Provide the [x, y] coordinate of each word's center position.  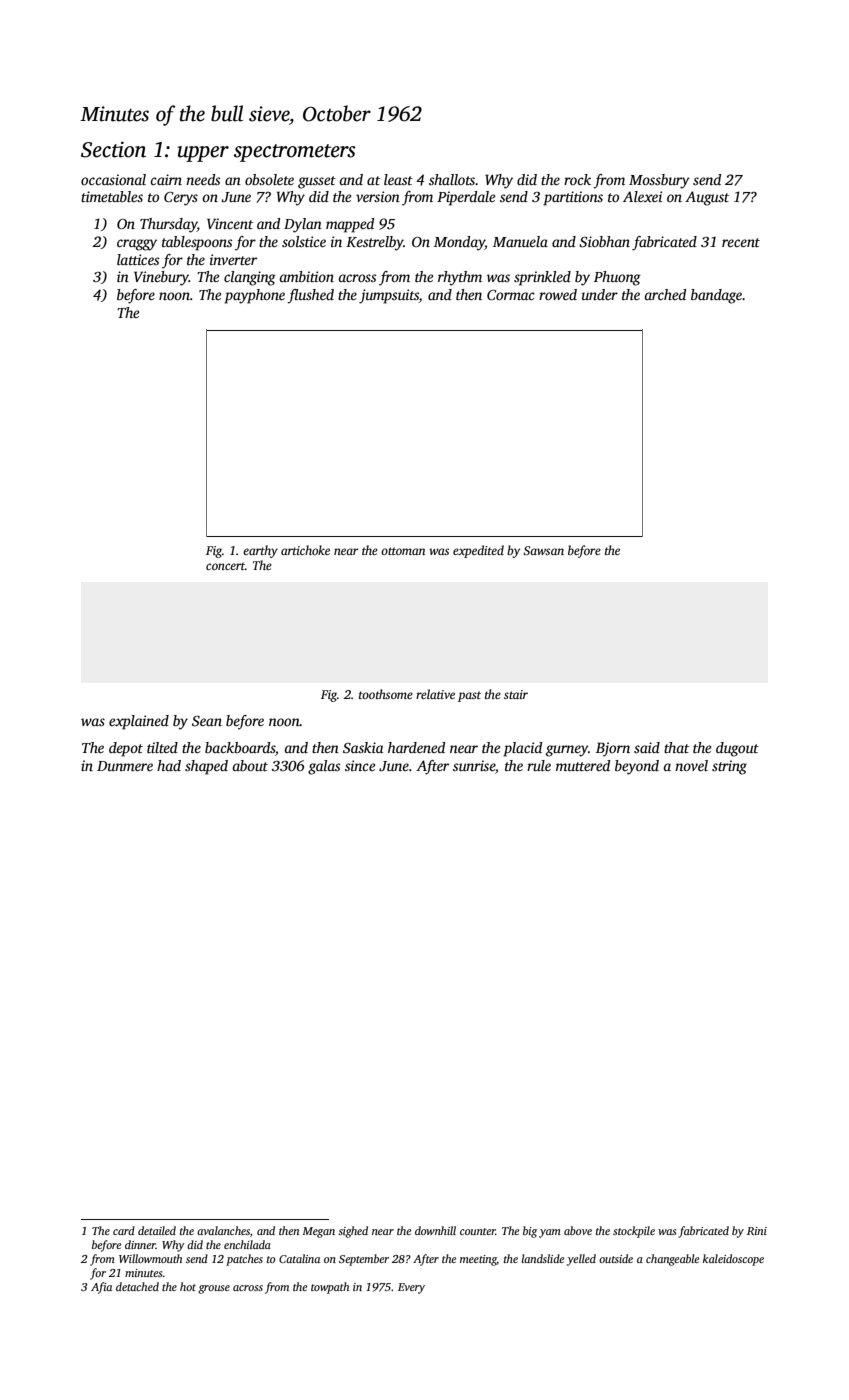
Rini [757, 1231]
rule [539, 765]
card [124, 1230]
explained [139, 722]
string [729, 767]
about [250, 765]
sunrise [474, 765]
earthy [260, 551]
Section [113, 149]
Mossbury [659, 181]
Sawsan [543, 550]
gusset [317, 182]
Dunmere [125, 766]
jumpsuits [389, 296]
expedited [478, 551]
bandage [716, 296]
